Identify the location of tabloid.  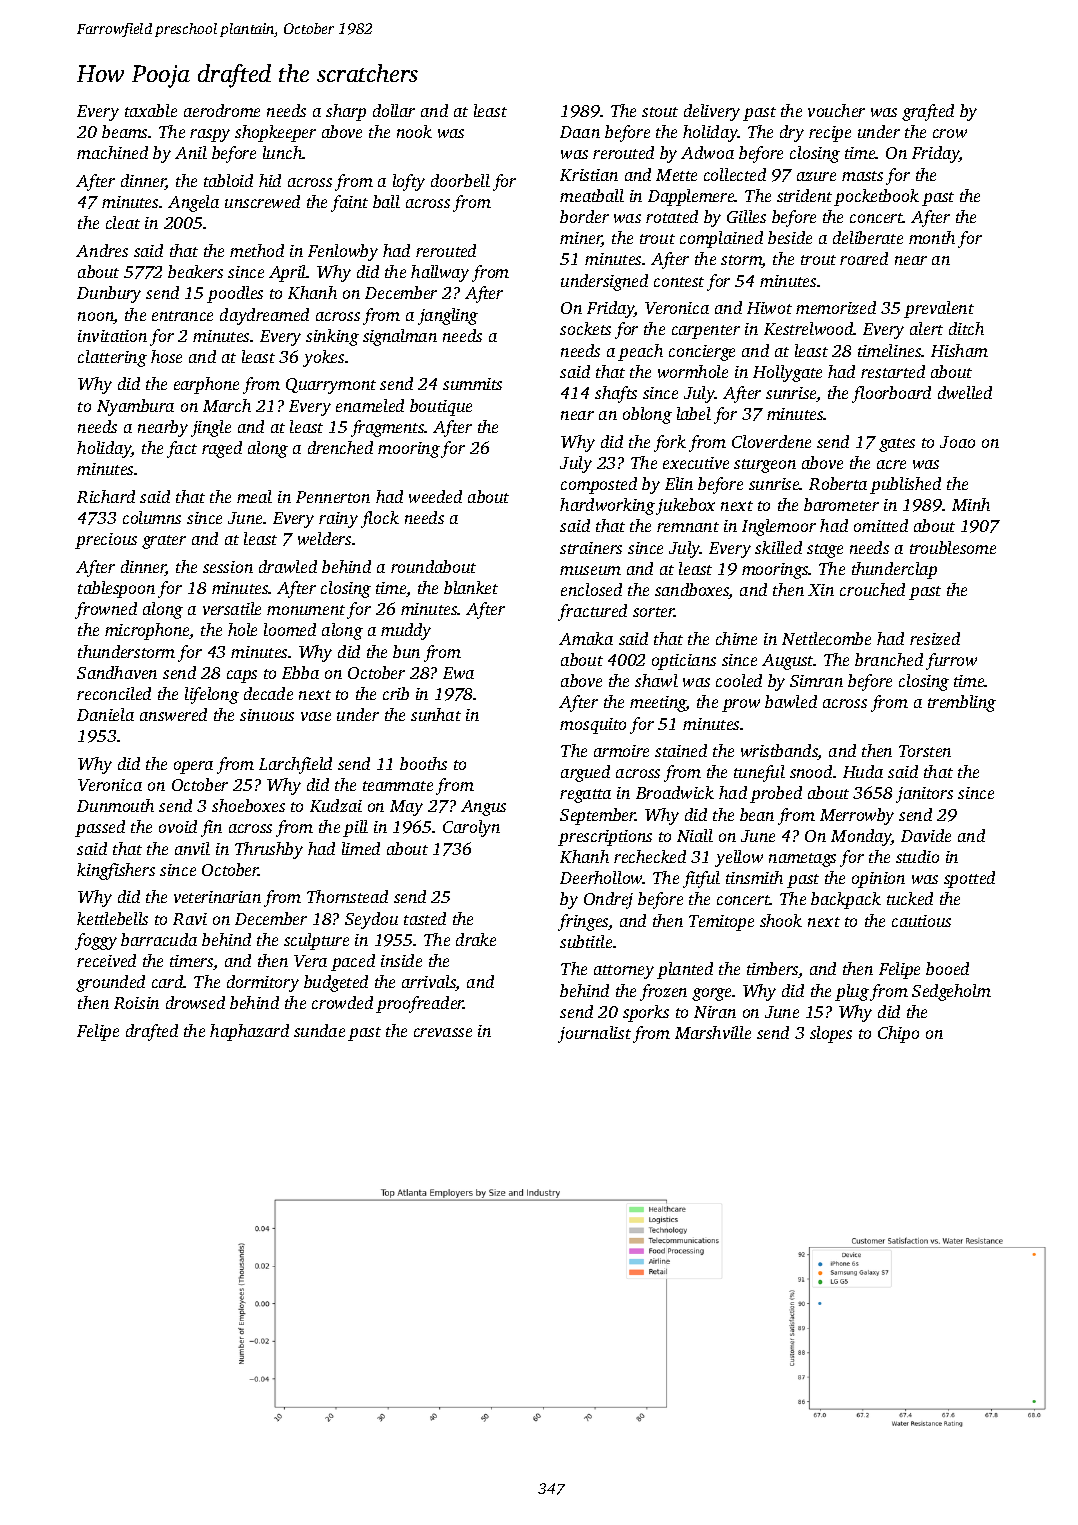
(228, 180).
